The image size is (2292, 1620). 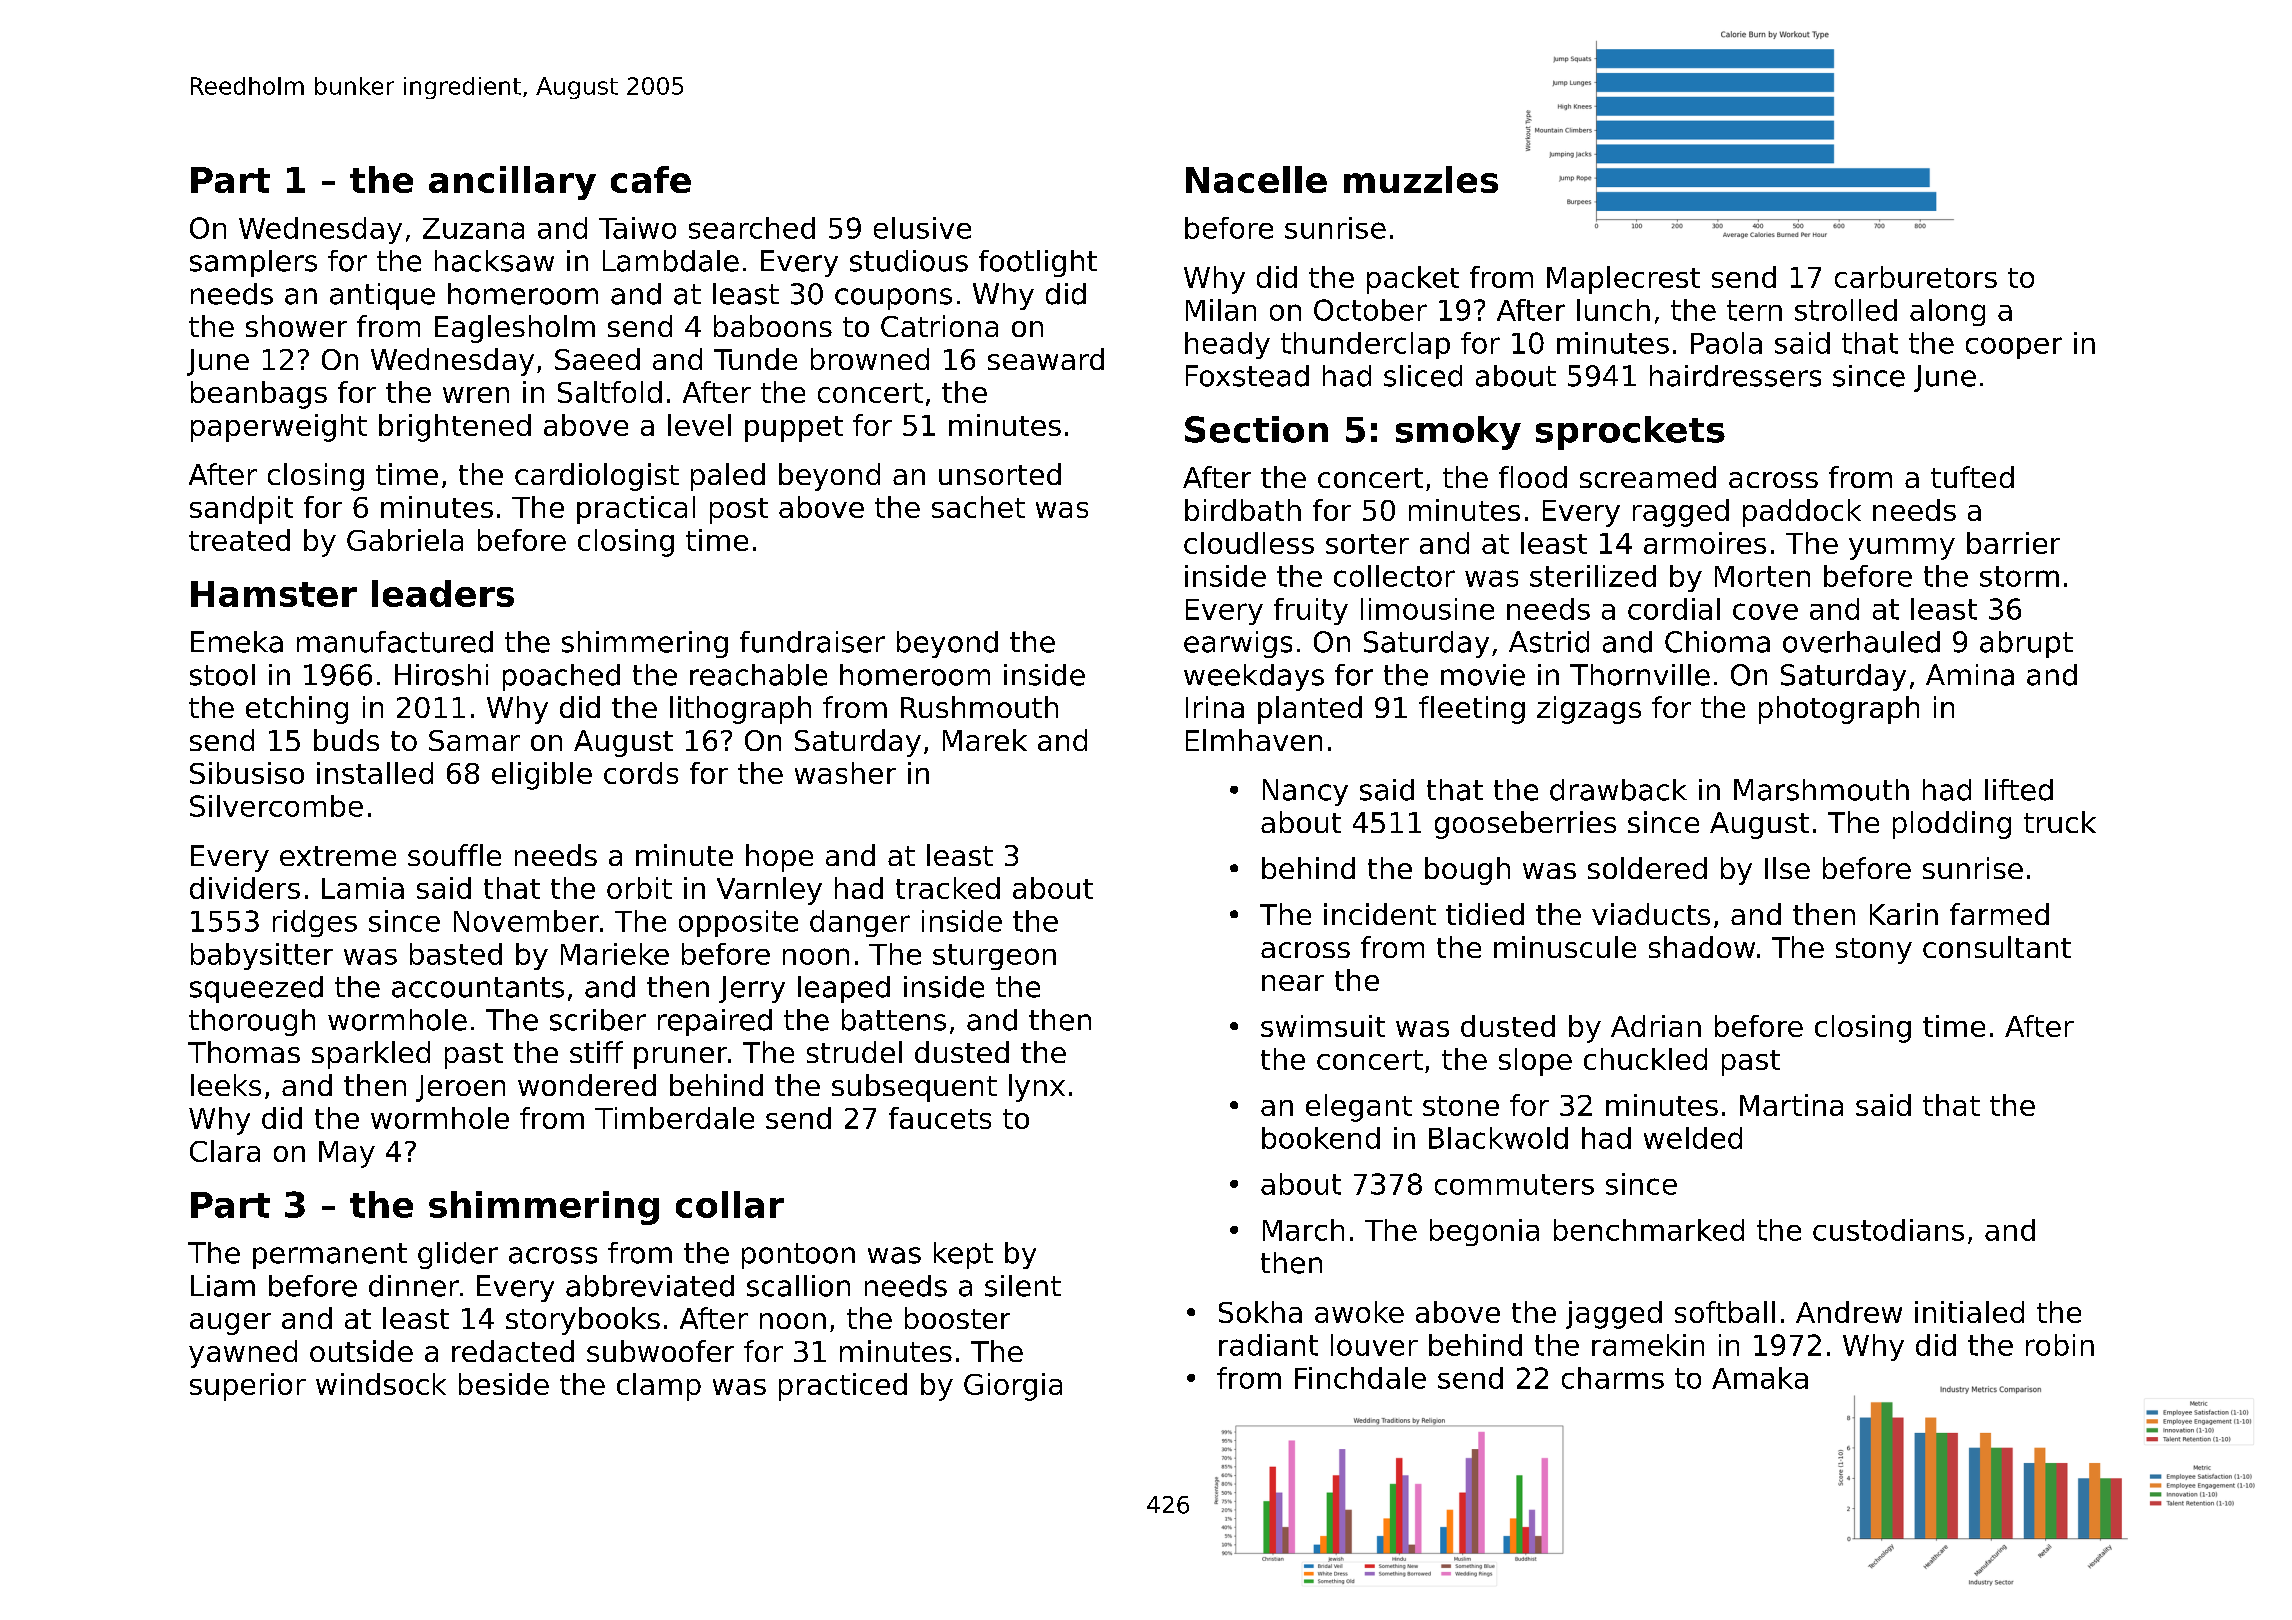 I want to click on Saltfold, so click(x=610, y=392).
